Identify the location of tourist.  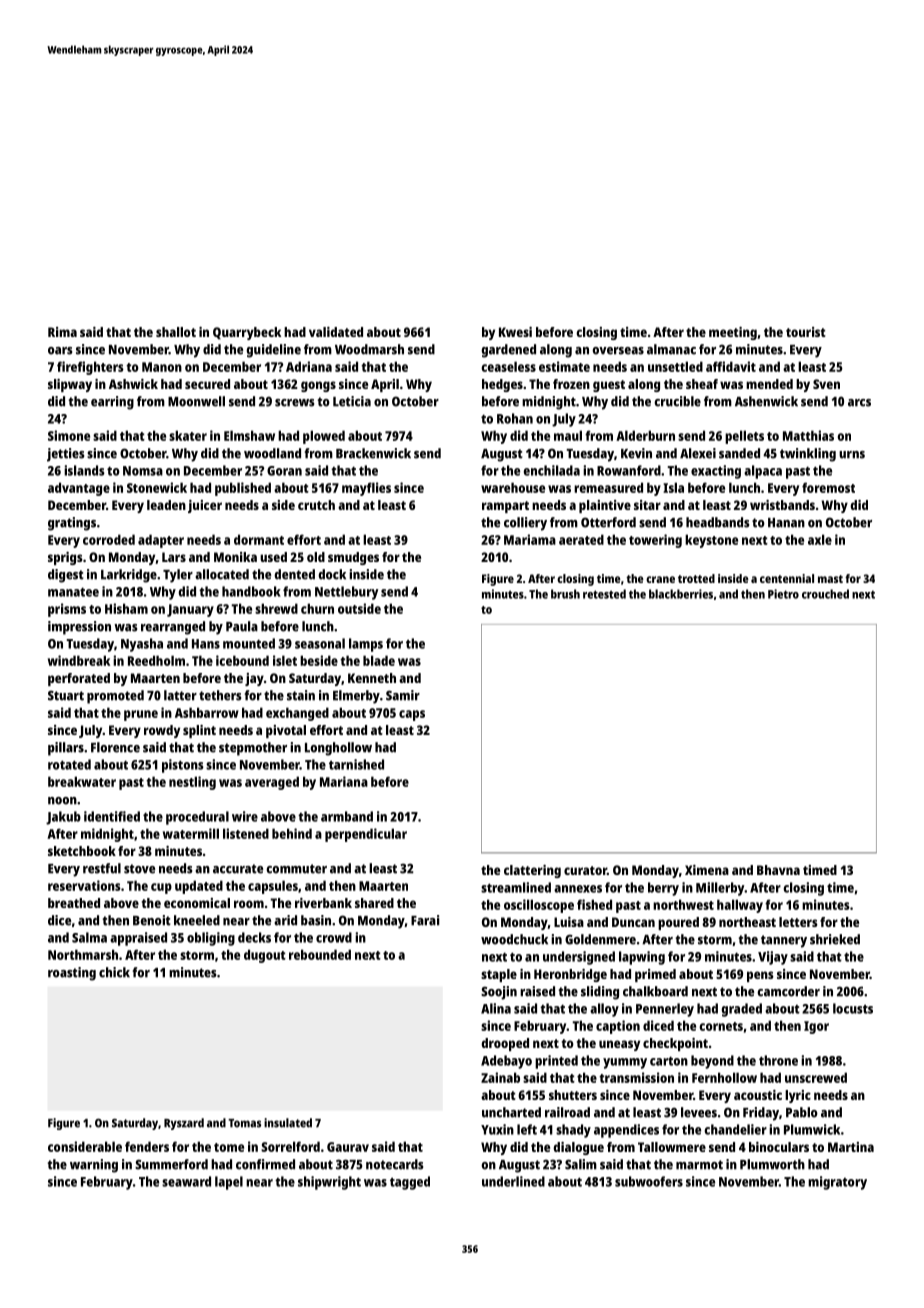
(806, 332).
